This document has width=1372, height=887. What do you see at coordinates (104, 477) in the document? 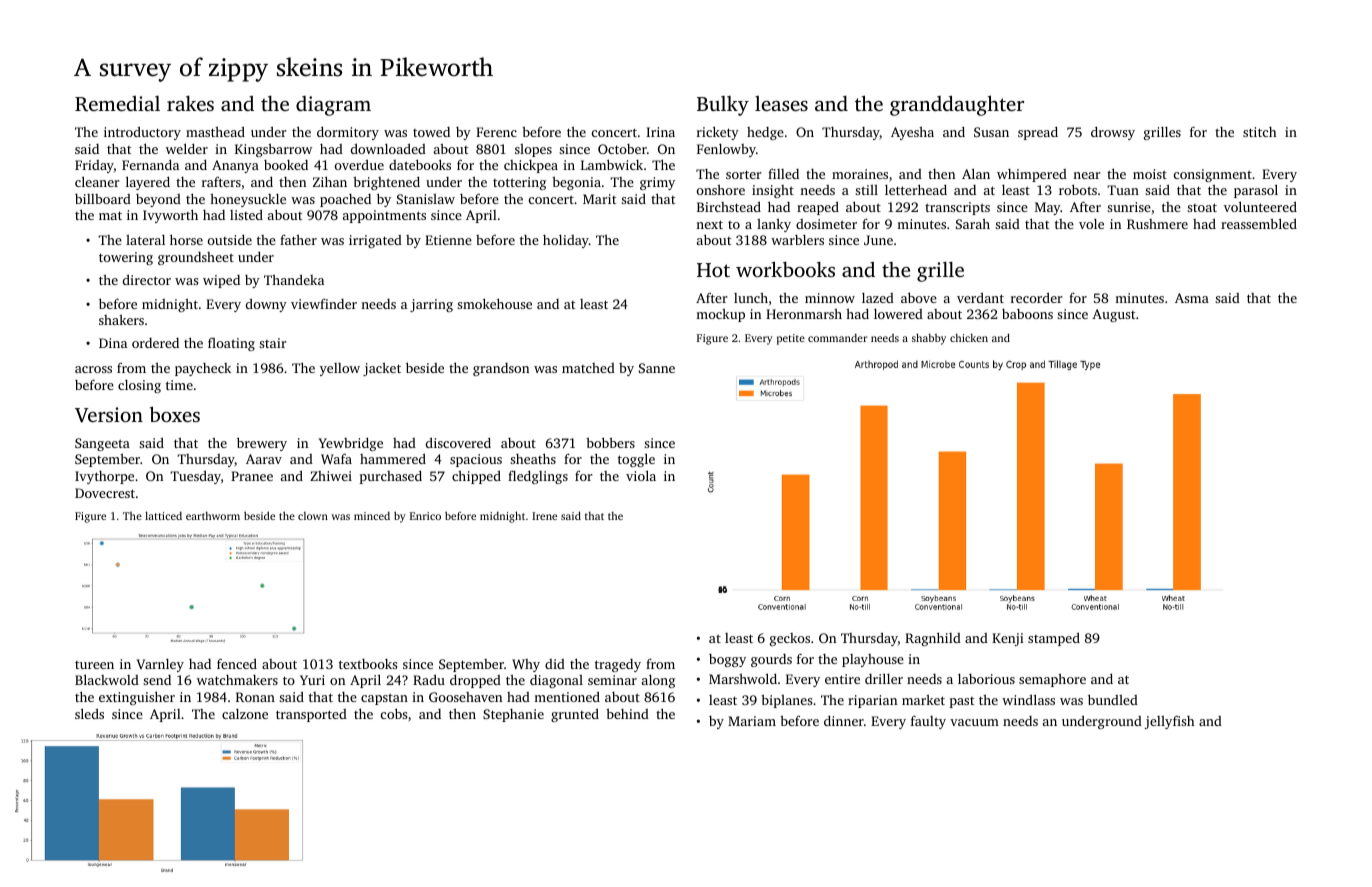
I see `Ivythorpe` at bounding box center [104, 477].
